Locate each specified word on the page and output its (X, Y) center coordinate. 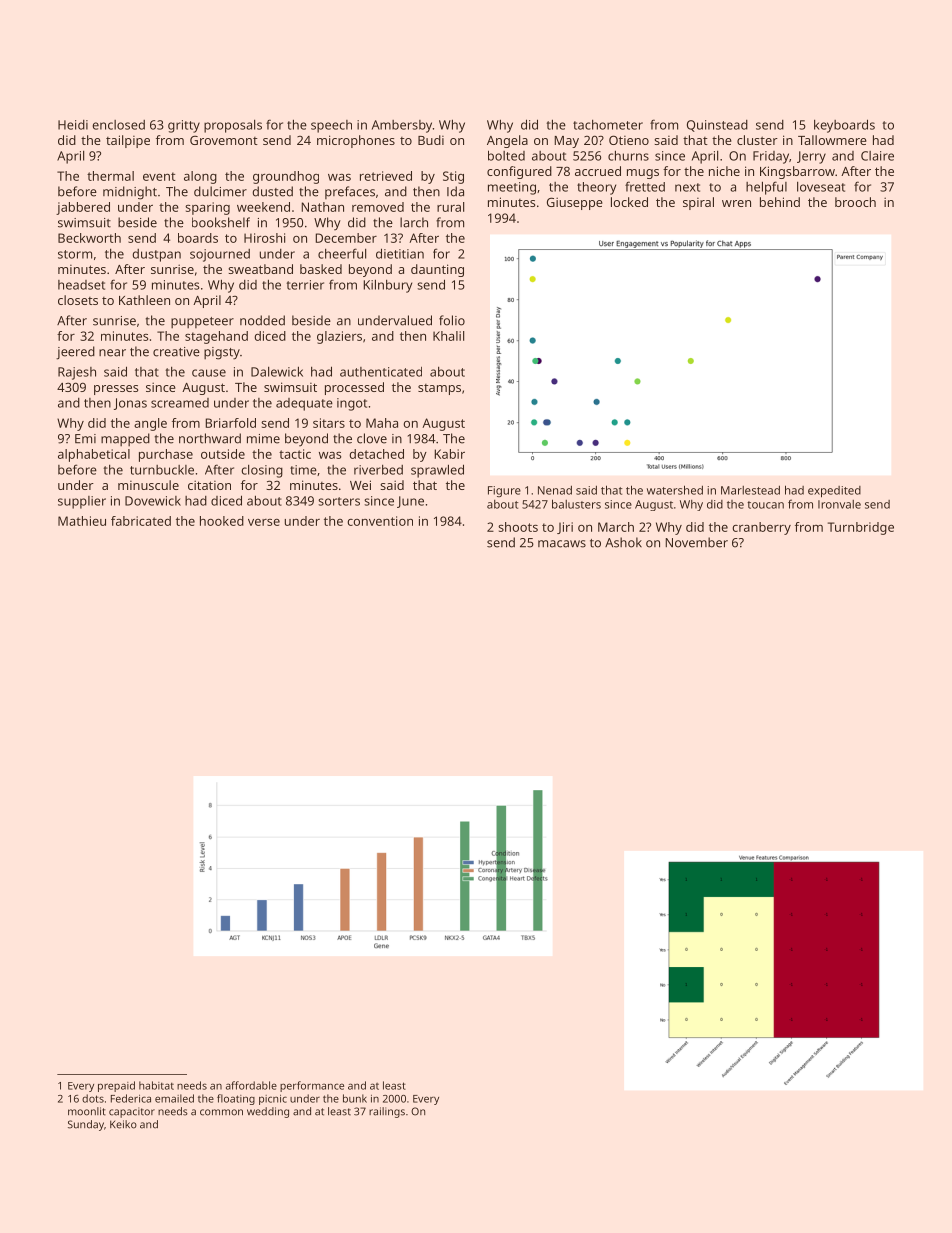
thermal (110, 176)
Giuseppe (575, 203)
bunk (355, 1098)
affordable (251, 1085)
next (687, 187)
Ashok (623, 542)
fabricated (141, 521)
